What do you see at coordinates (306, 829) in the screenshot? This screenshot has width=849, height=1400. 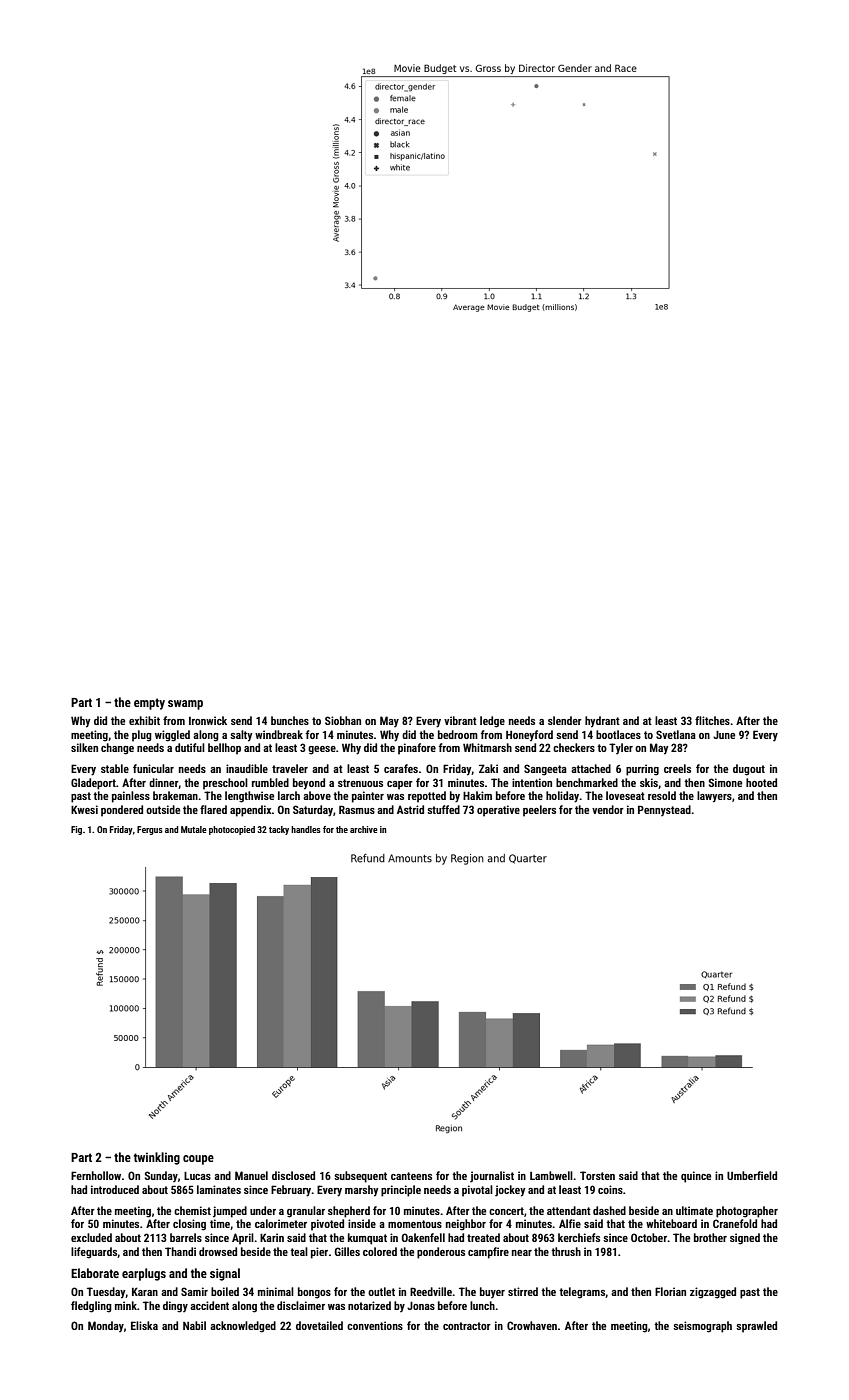 I see `handles` at bounding box center [306, 829].
